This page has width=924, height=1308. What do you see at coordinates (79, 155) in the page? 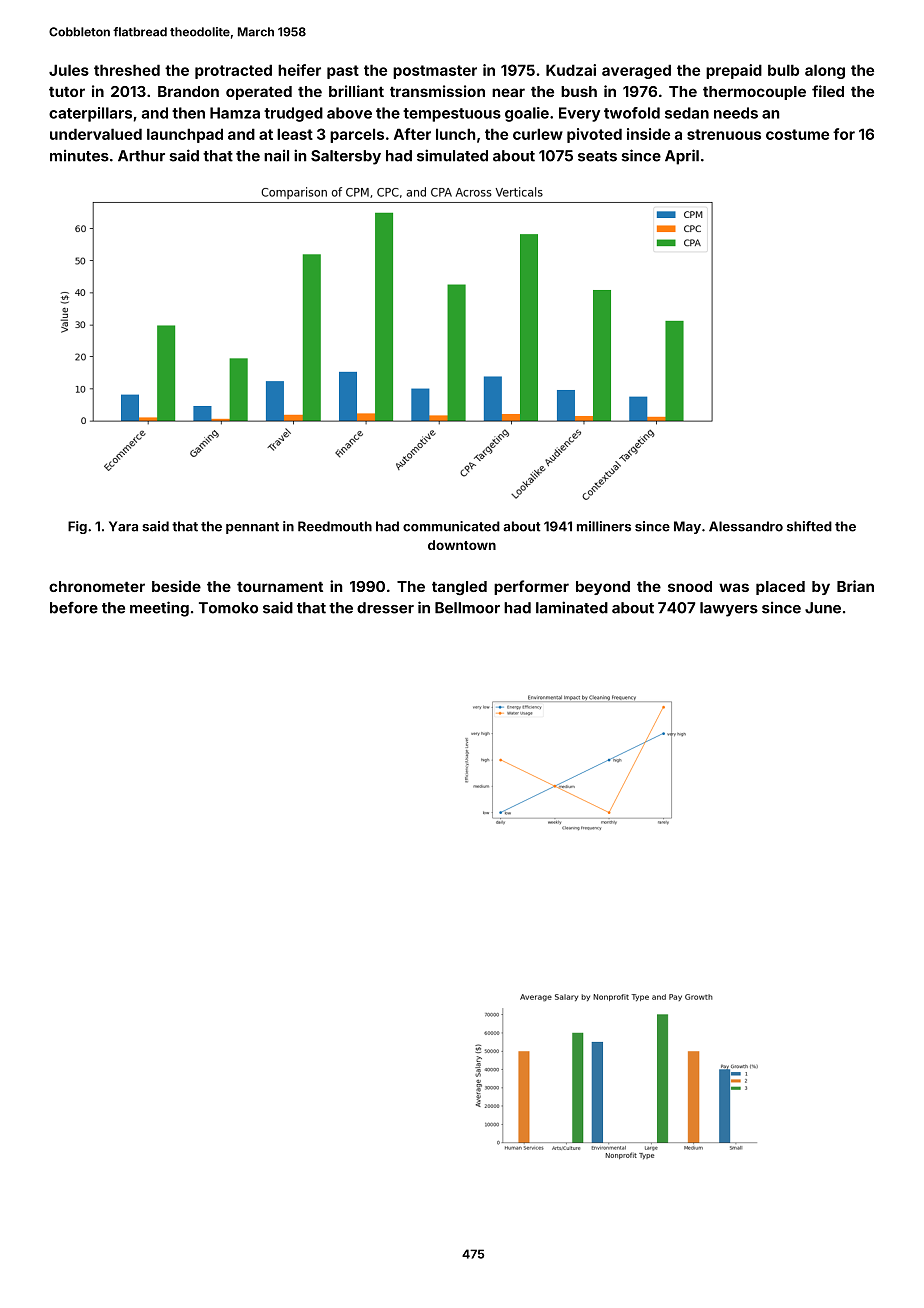
I see `minutes` at bounding box center [79, 155].
